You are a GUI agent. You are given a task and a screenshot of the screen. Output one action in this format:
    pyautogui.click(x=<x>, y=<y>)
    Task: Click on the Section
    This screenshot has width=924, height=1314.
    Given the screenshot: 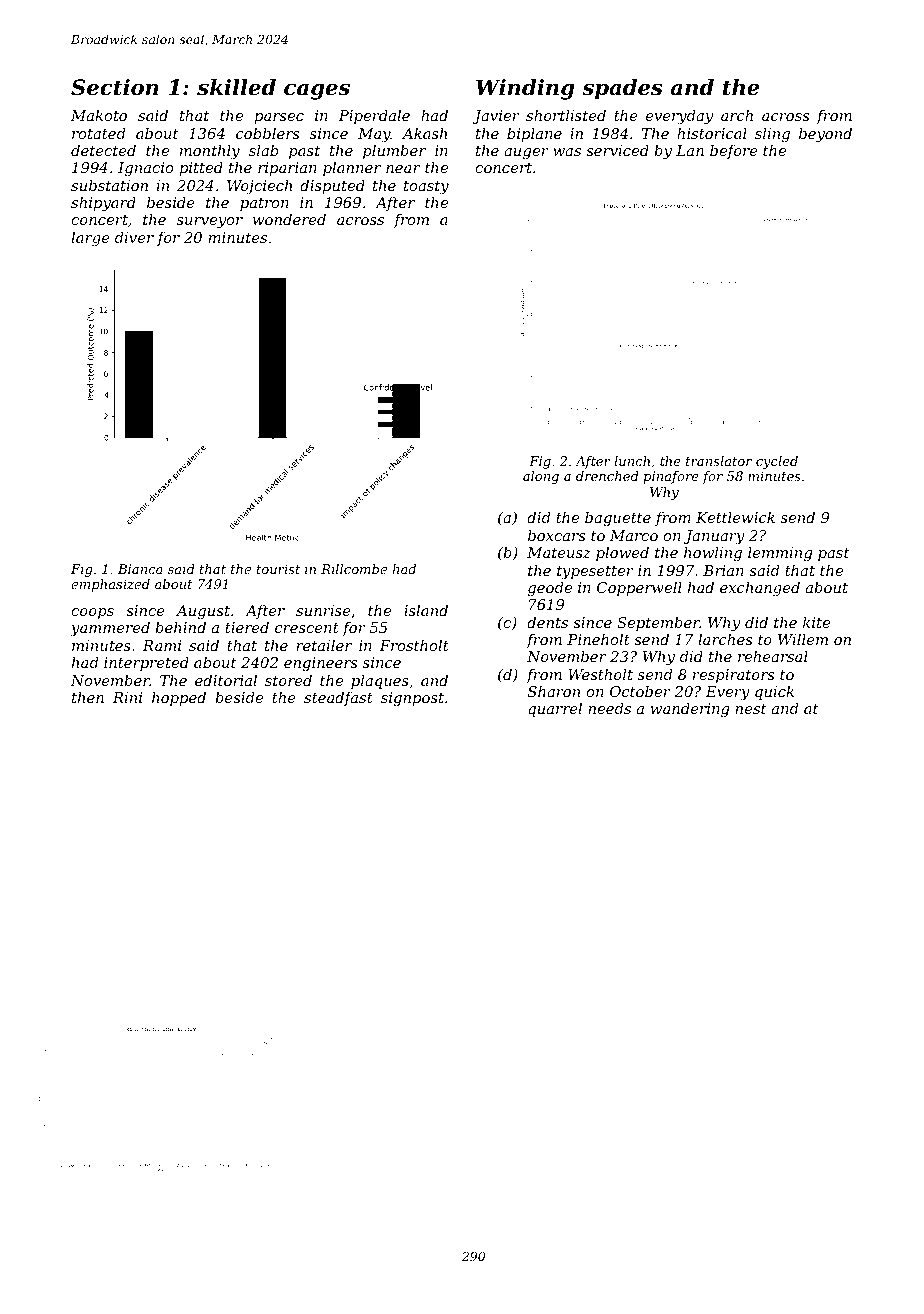 What is the action you would take?
    pyautogui.click(x=115, y=87)
